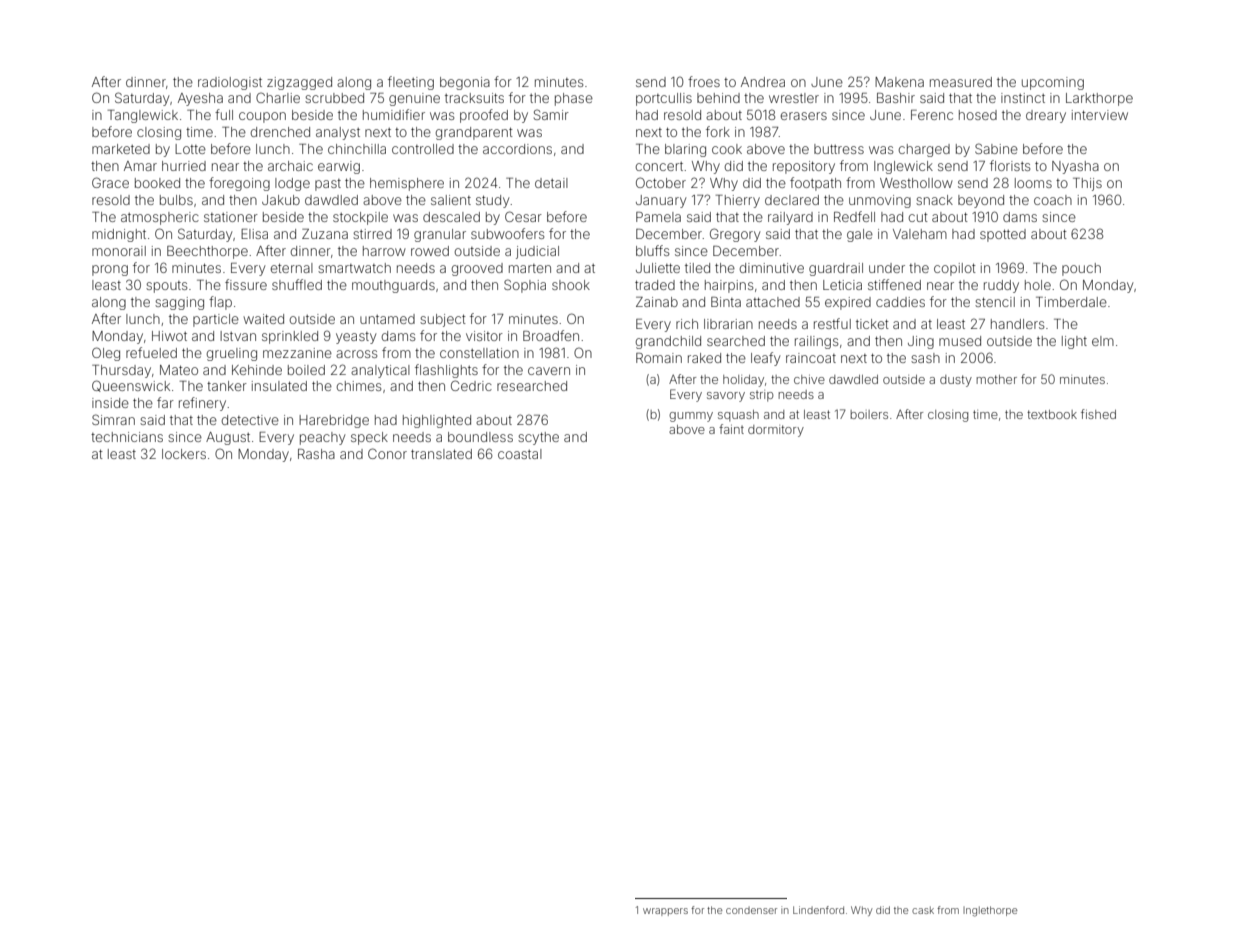 Image resolution: width=1233 pixels, height=952 pixels. I want to click on lockers, so click(184, 454).
